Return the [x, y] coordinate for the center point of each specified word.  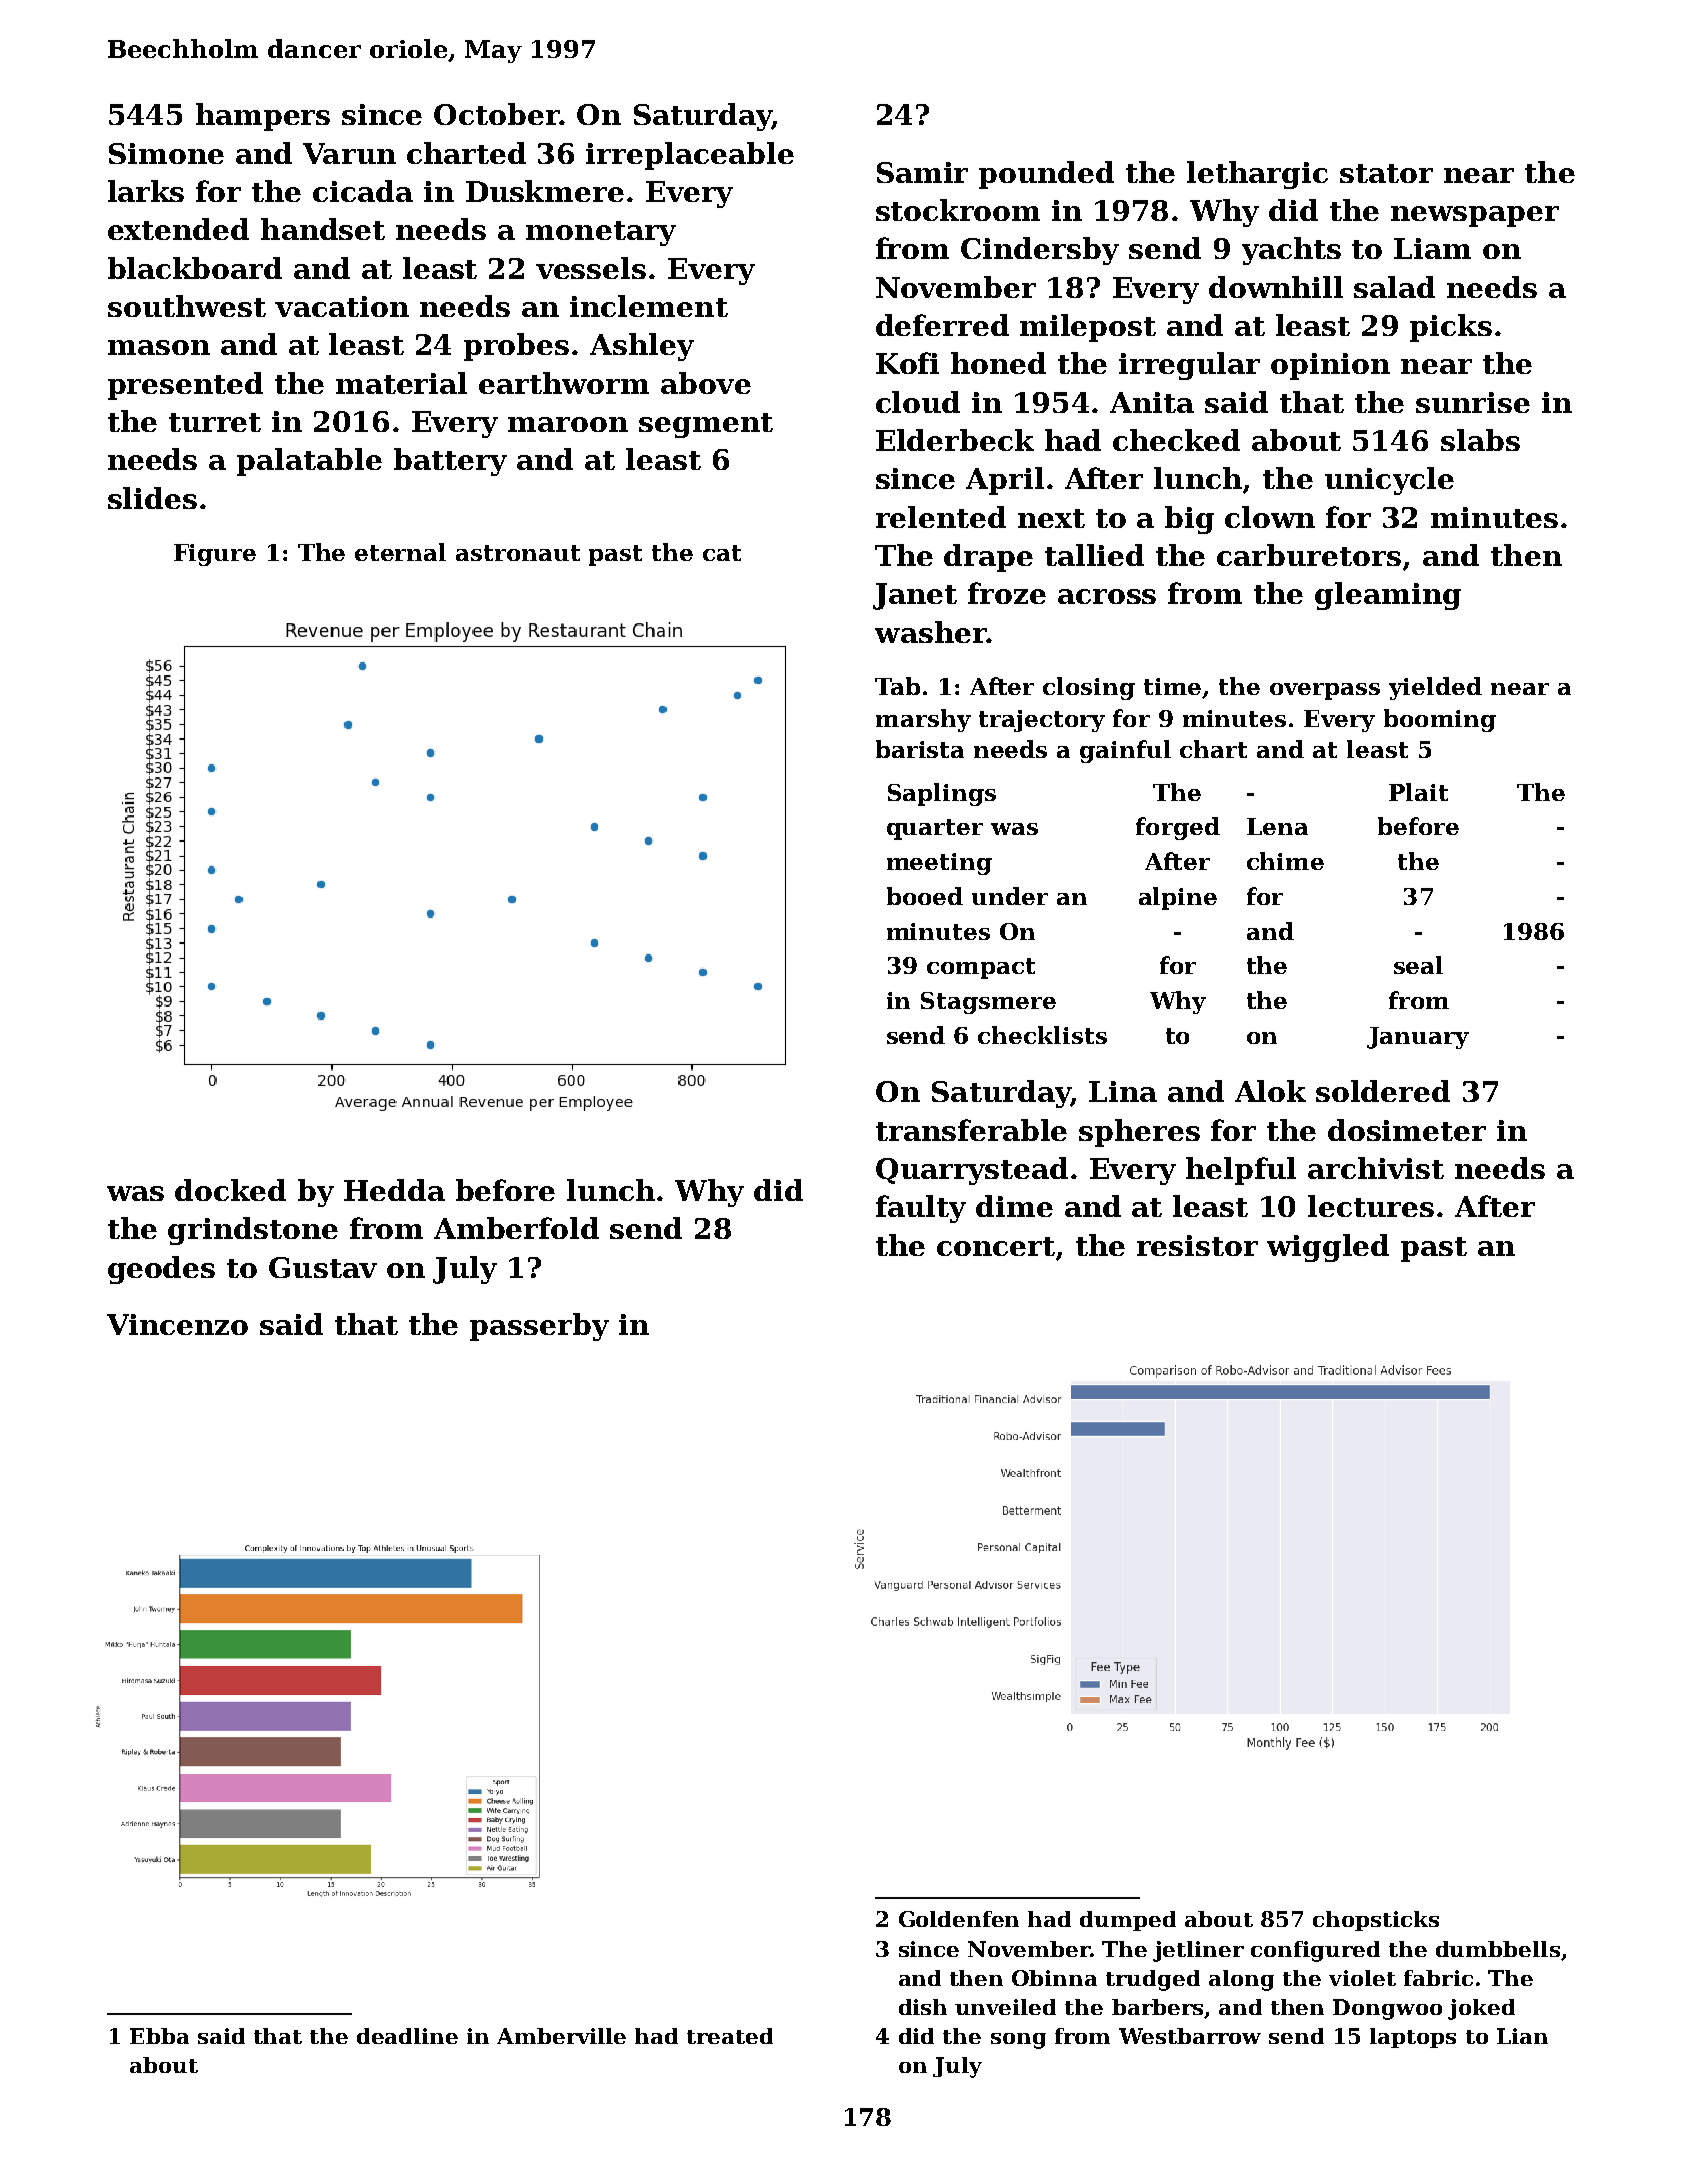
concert [996, 1246]
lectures [1371, 1206]
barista [920, 749]
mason [159, 347]
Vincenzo [177, 1324]
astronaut [518, 553]
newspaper [1475, 216]
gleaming [1388, 596]
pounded [1046, 175]
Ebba [159, 2036]
